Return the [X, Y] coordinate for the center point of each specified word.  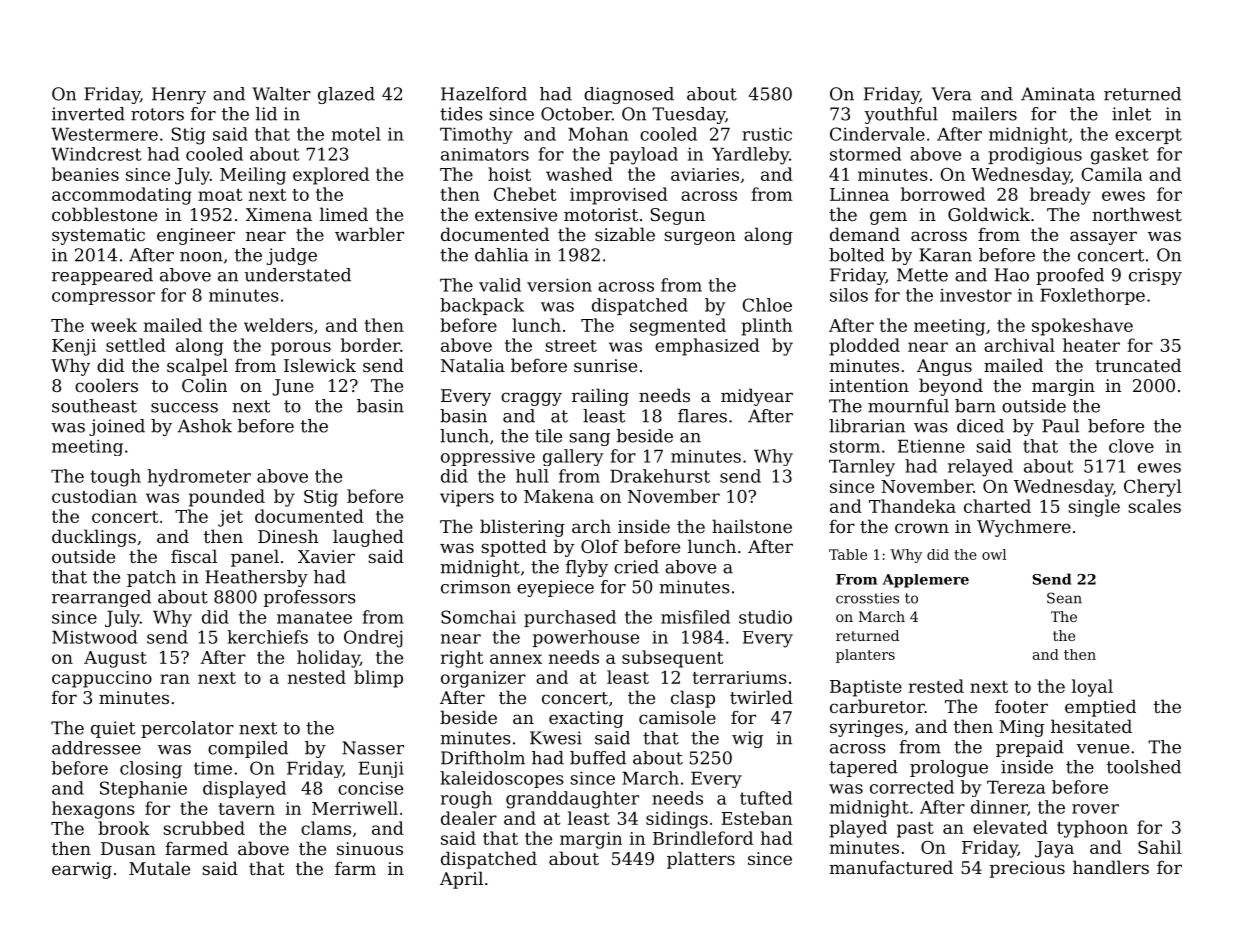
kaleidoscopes [502, 779]
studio [765, 617]
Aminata [1058, 94]
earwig [82, 870]
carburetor [877, 706]
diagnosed [629, 95]
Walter [281, 94]
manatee [314, 617]
